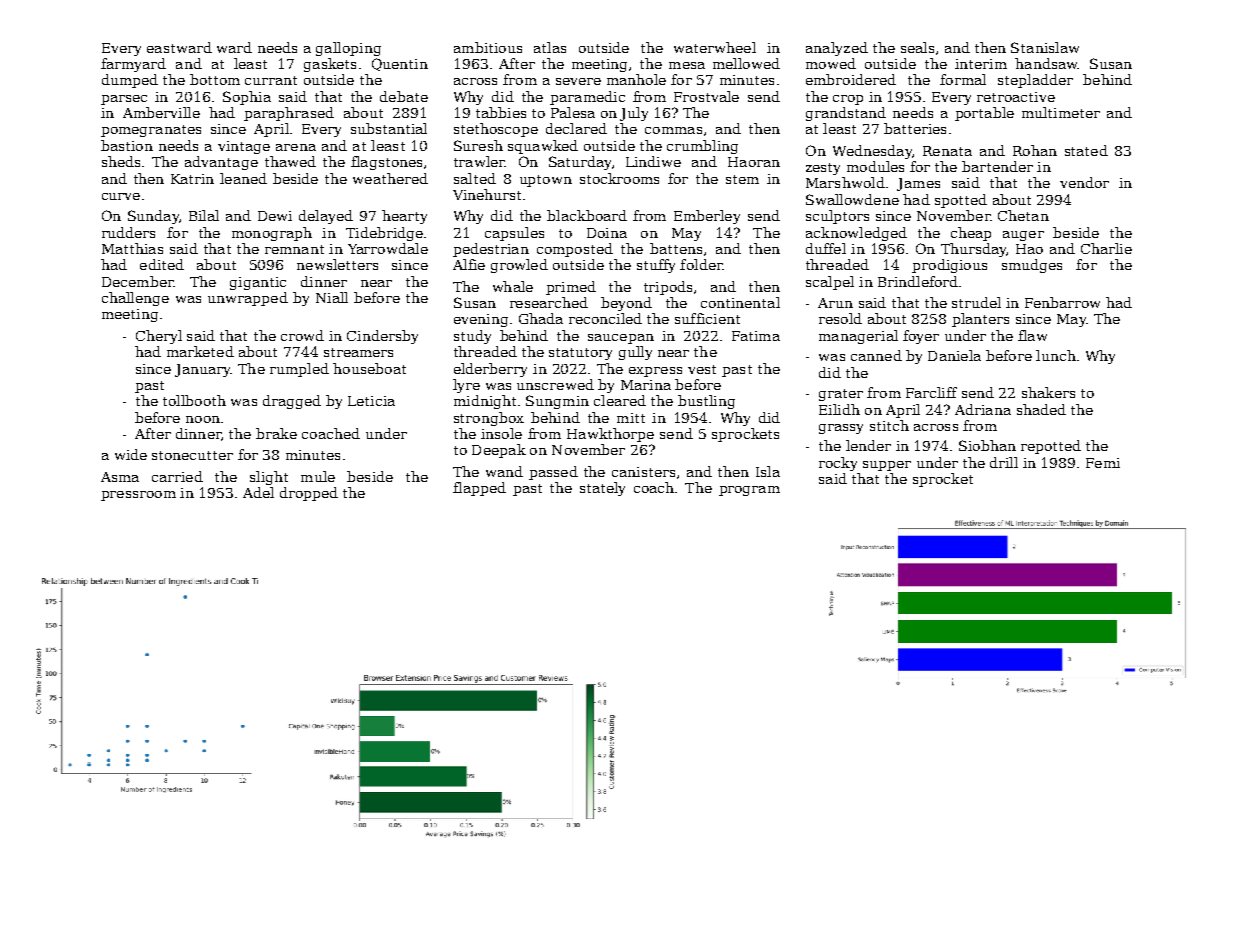 The image size is (1233, 952). Describe the element at coordinates (550, 47) in the page. I see `atlas` at that location.
